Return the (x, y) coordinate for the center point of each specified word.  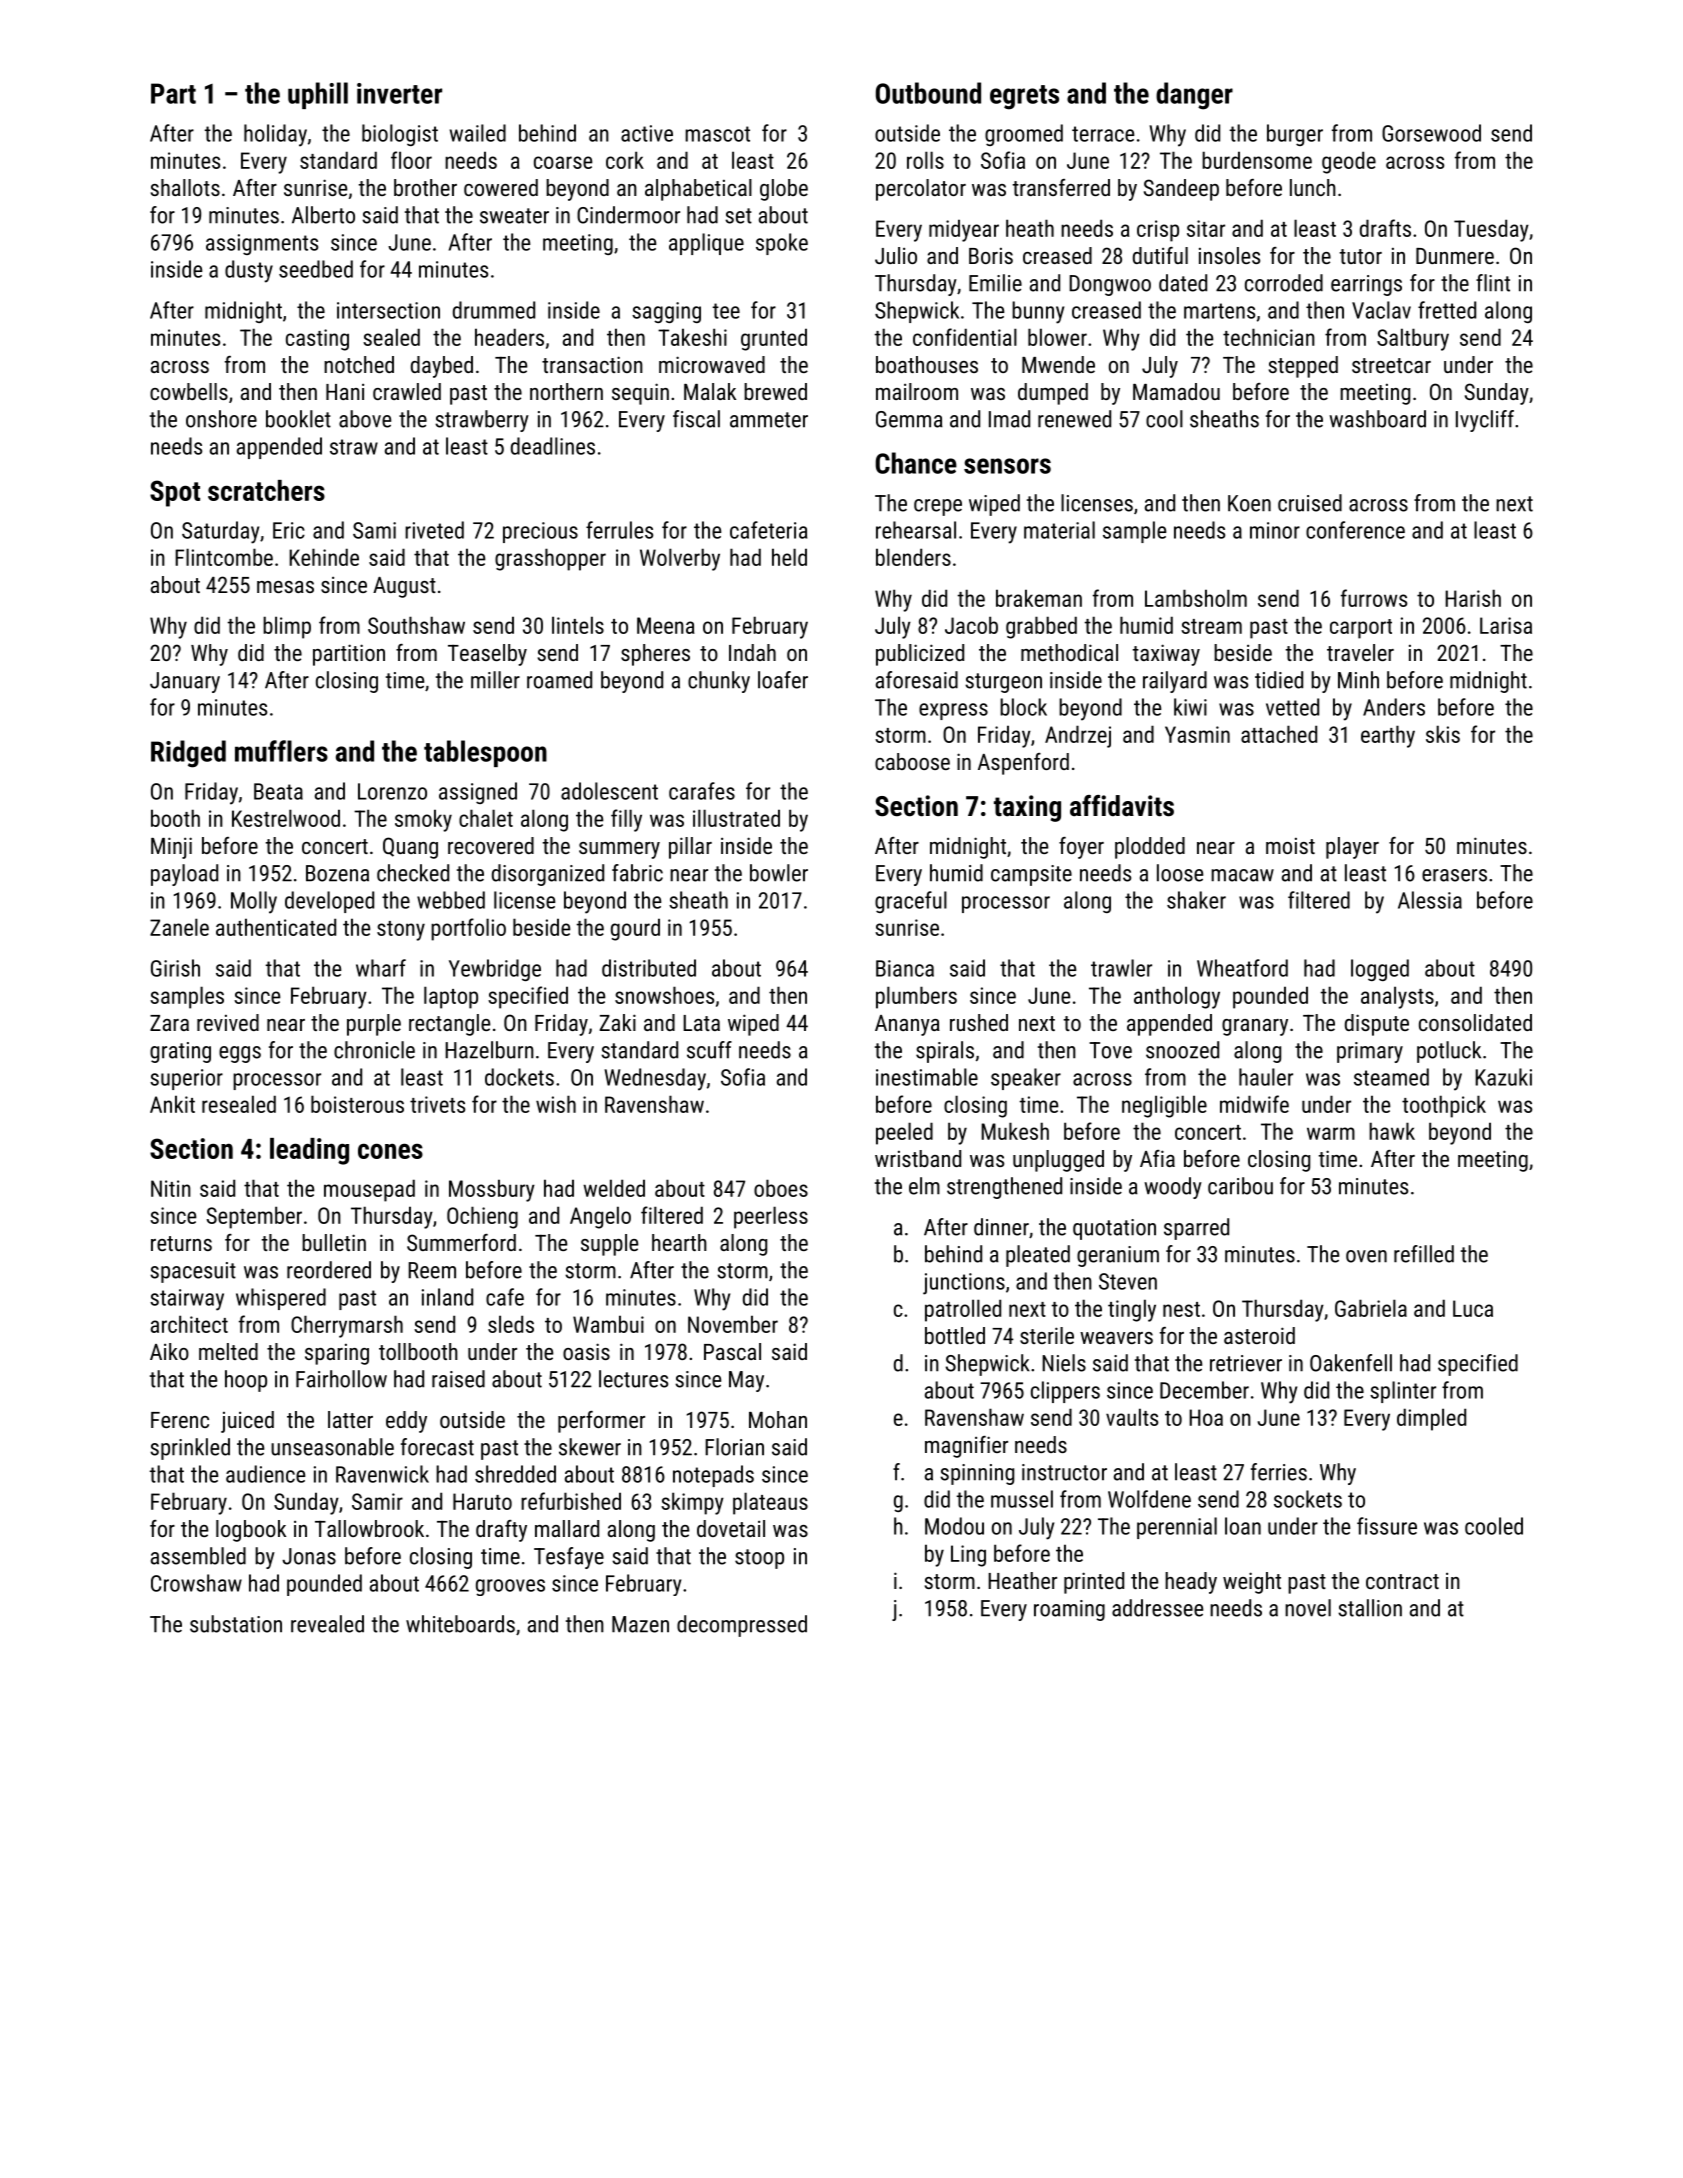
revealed (327, 1624)
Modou (954, 1526)
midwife (1254, 1104)
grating (180, 1052)
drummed (494, 310)
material (1059, 530)
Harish (1473, 598)
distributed (649, 968)
